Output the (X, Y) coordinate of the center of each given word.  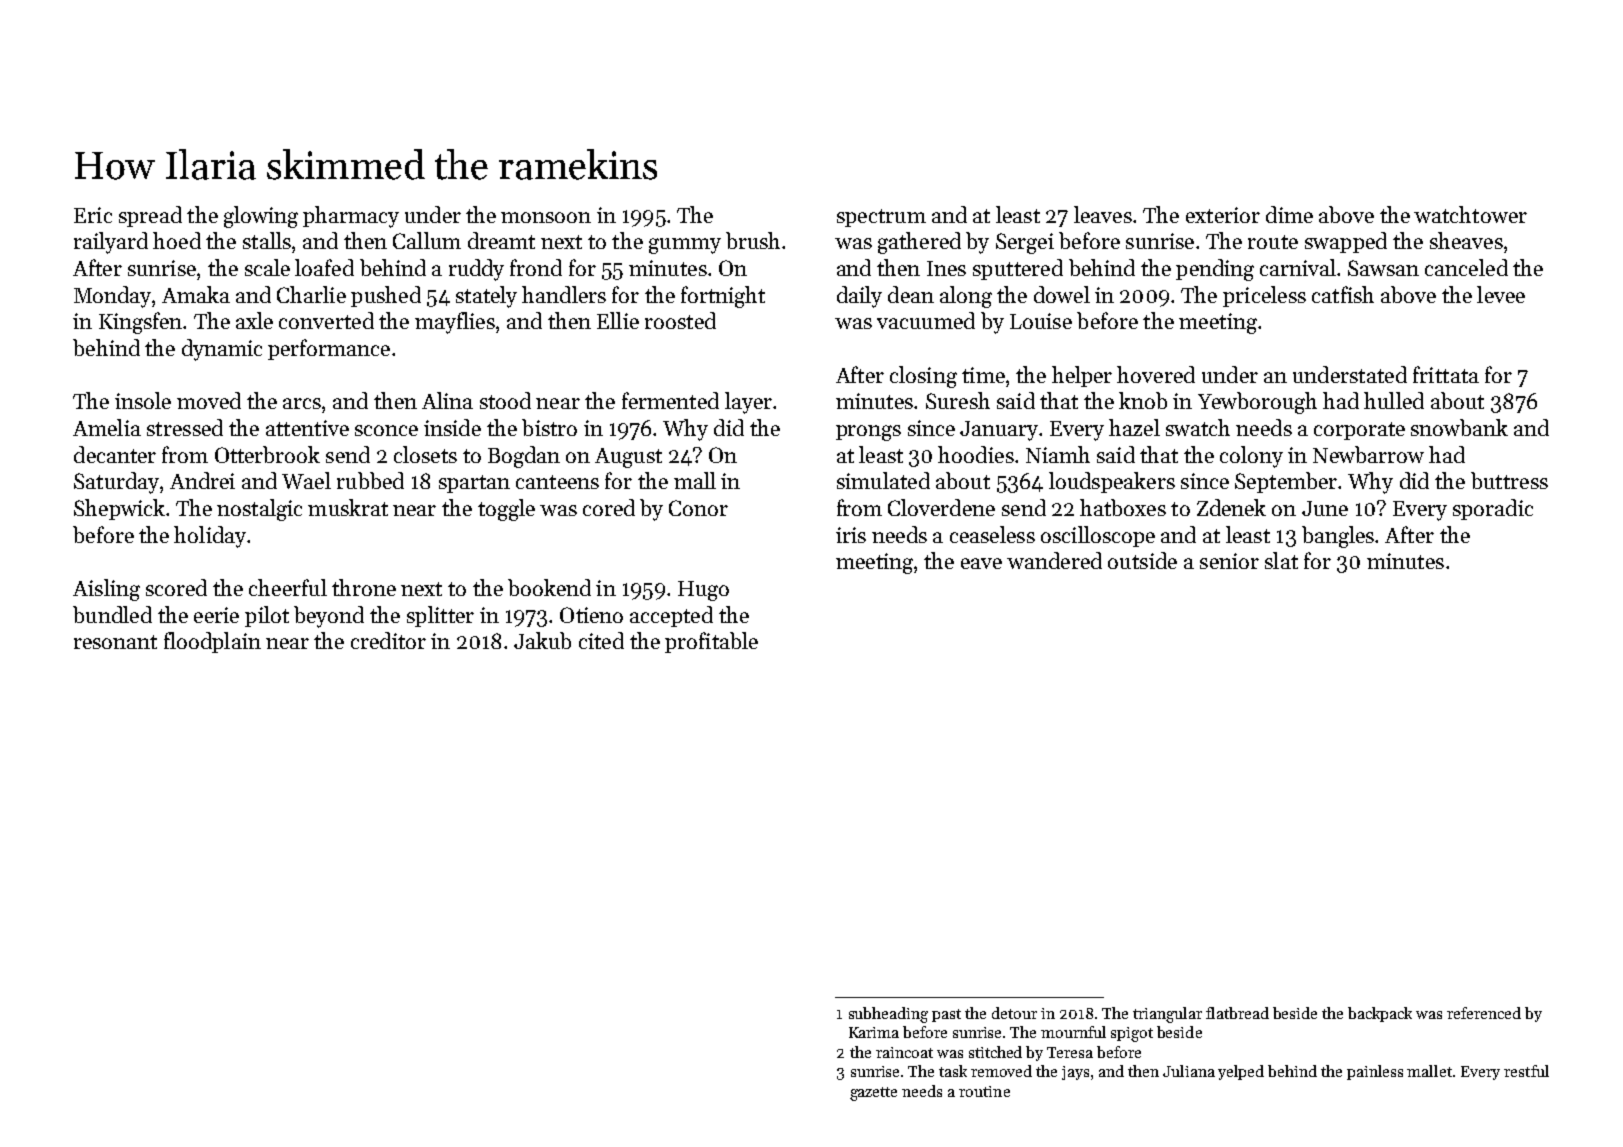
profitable (711, 642)
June (1325, 508)
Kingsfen (140, 323)
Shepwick (119, 509)
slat (1281, 560)
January (1000, 431)
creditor (388, 640)
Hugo (703, 591)
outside (1142, 560)
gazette (873, 1094)
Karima (874, 1032)
